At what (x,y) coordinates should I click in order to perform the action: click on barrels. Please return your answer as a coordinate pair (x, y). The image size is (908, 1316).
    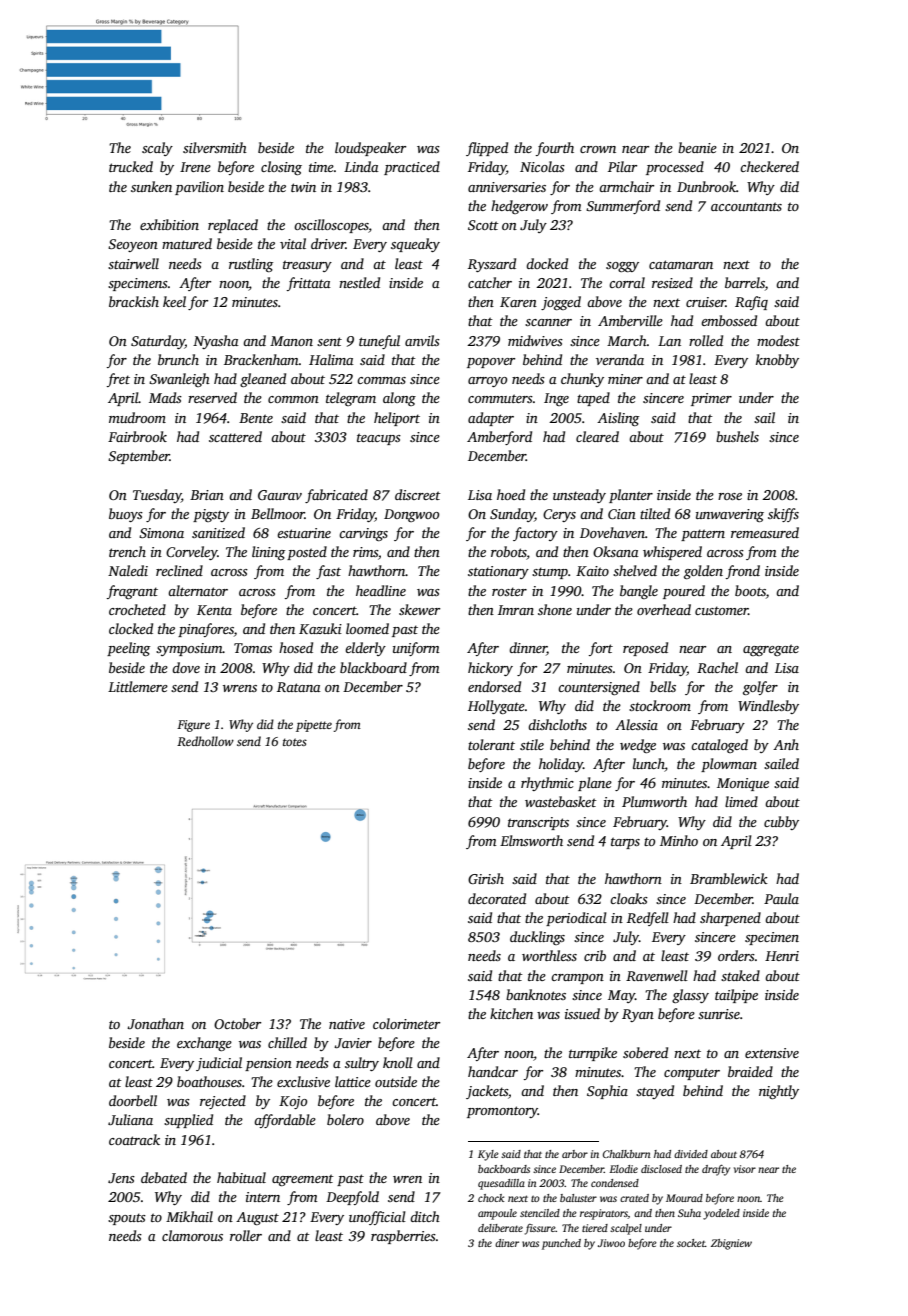
    Looking at the image, I should click on (745, 282).
